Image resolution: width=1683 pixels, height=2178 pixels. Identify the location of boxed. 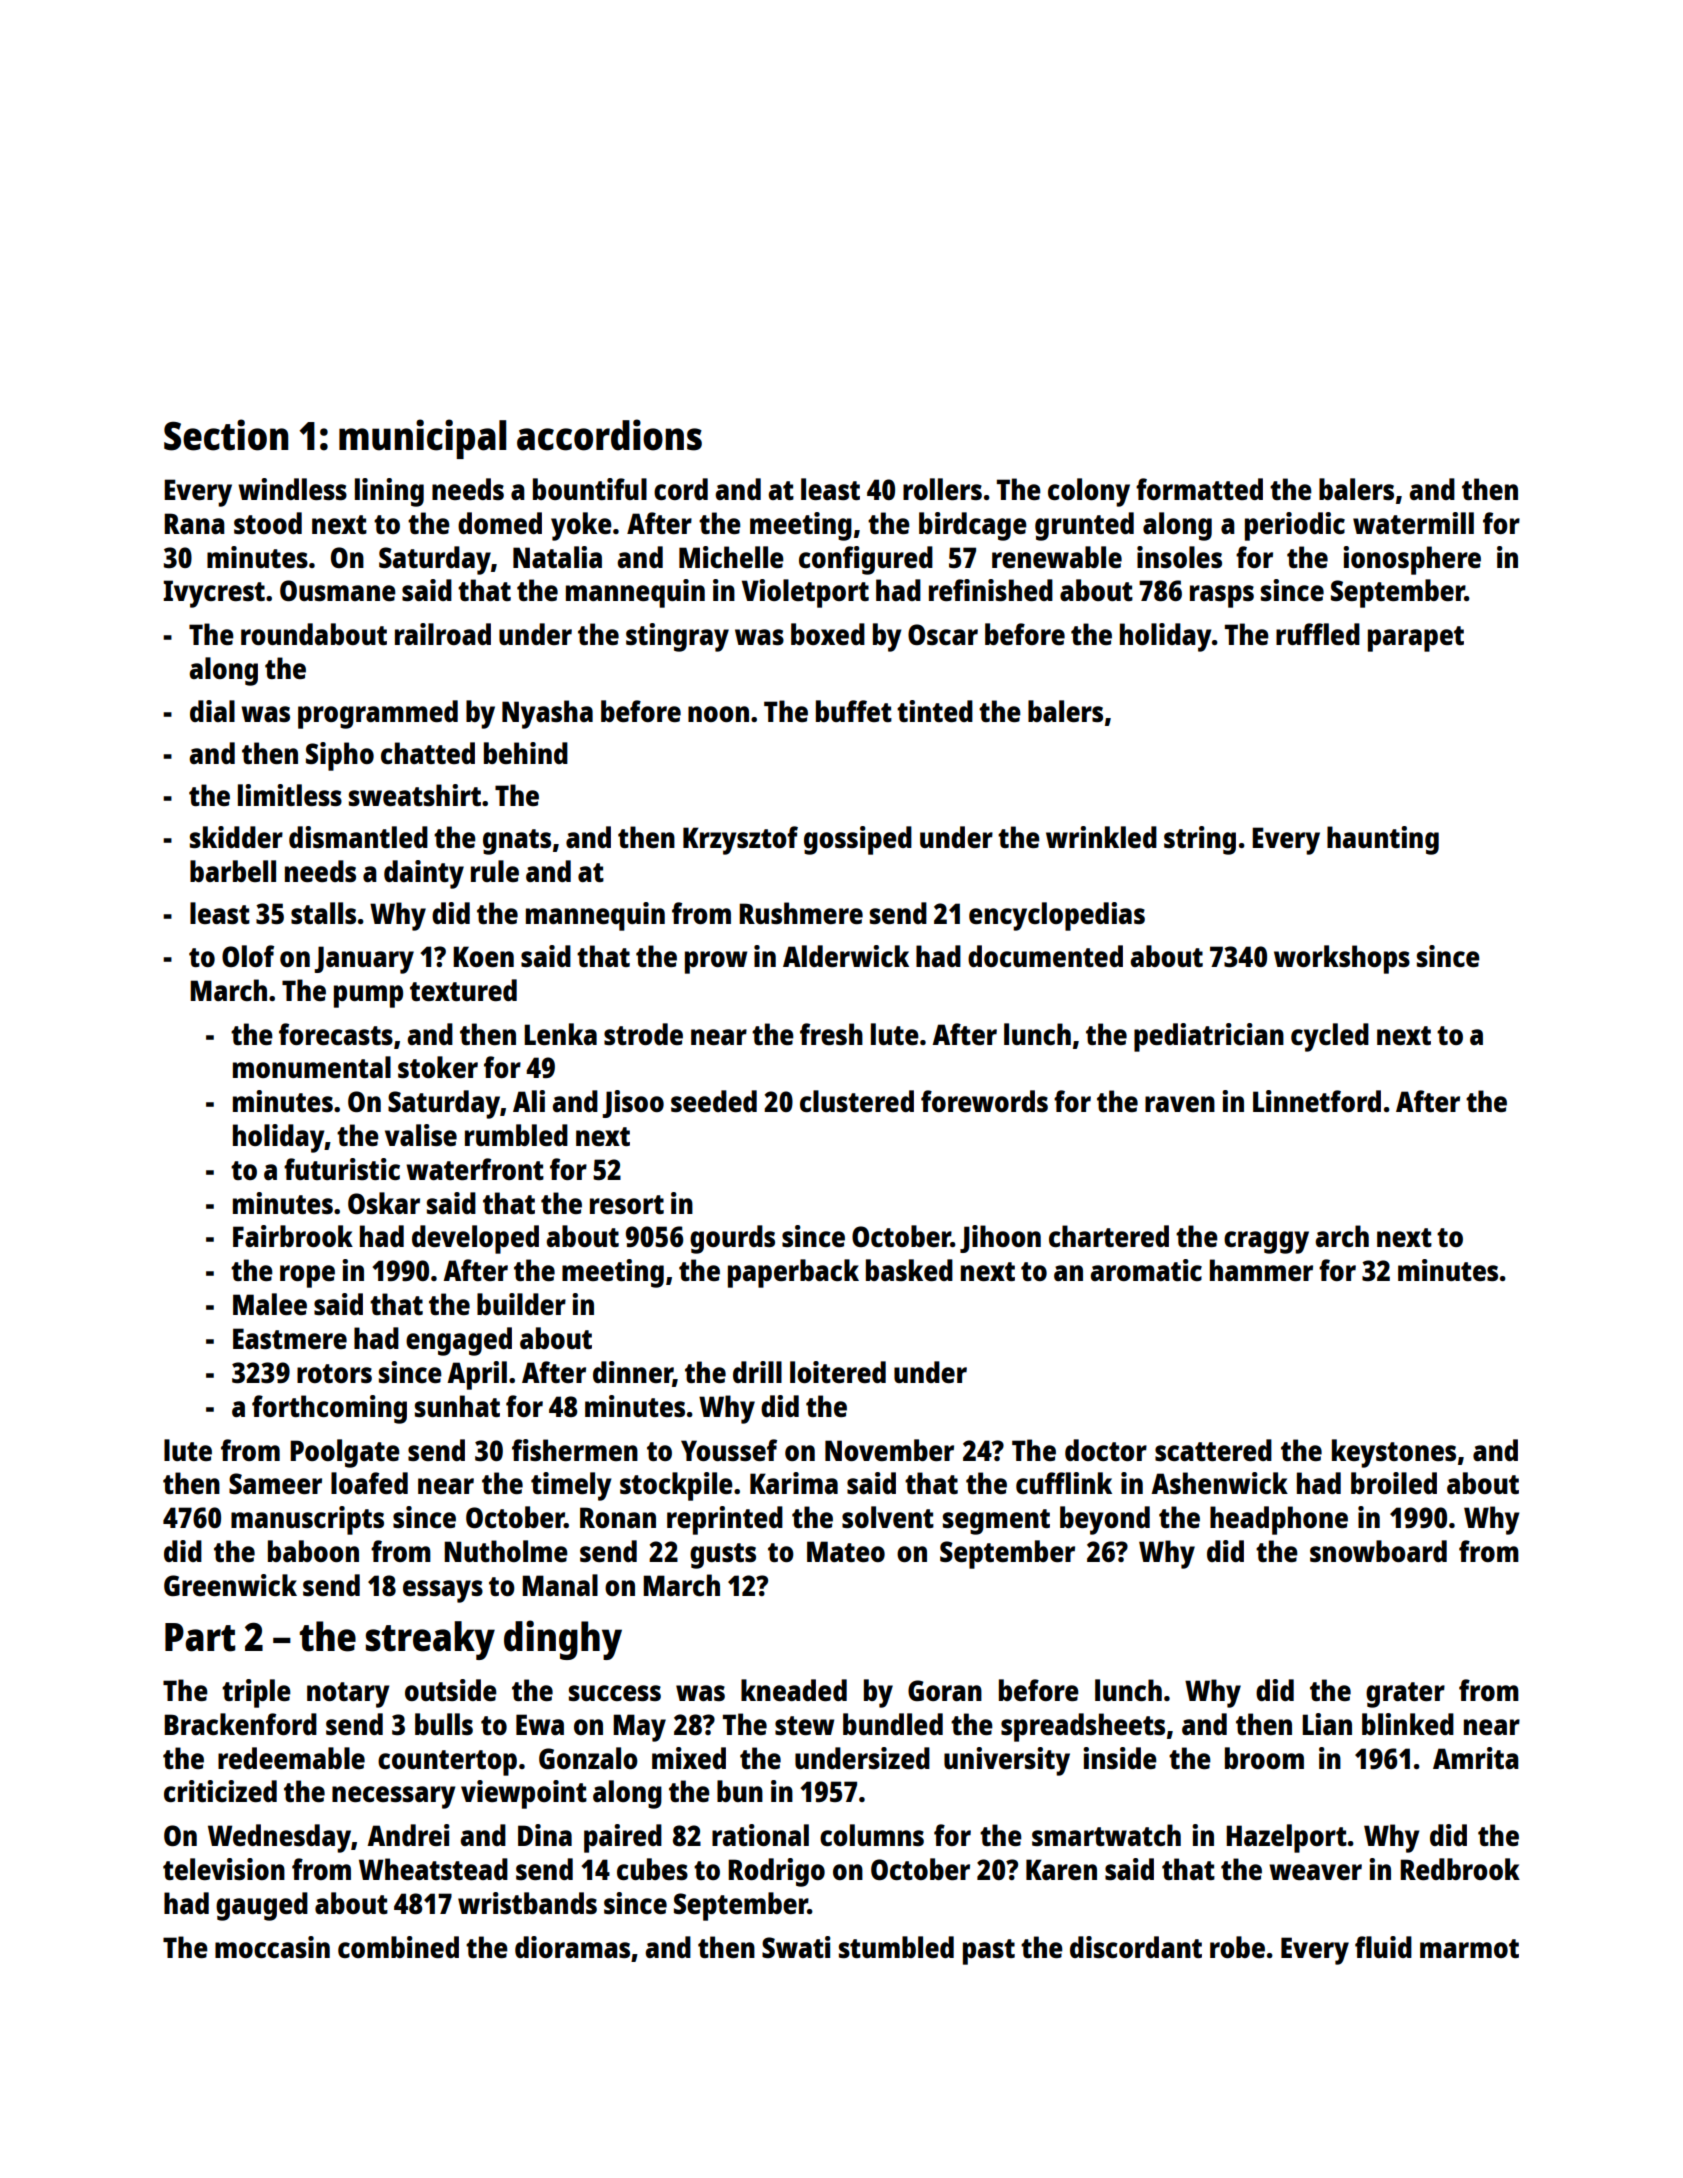
(828, 634).
